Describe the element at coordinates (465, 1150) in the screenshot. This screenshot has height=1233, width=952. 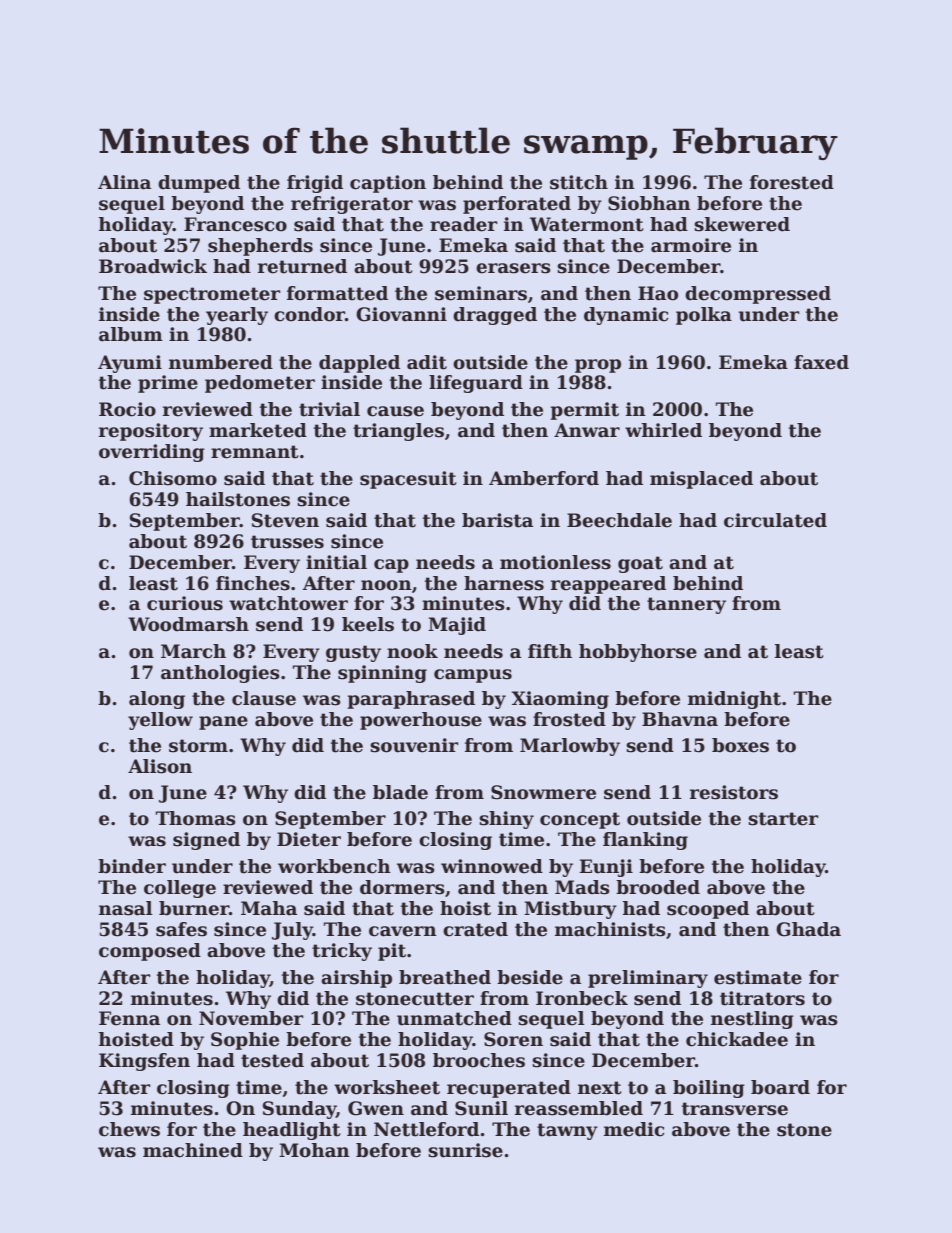
I see `sunrise` at that location.
